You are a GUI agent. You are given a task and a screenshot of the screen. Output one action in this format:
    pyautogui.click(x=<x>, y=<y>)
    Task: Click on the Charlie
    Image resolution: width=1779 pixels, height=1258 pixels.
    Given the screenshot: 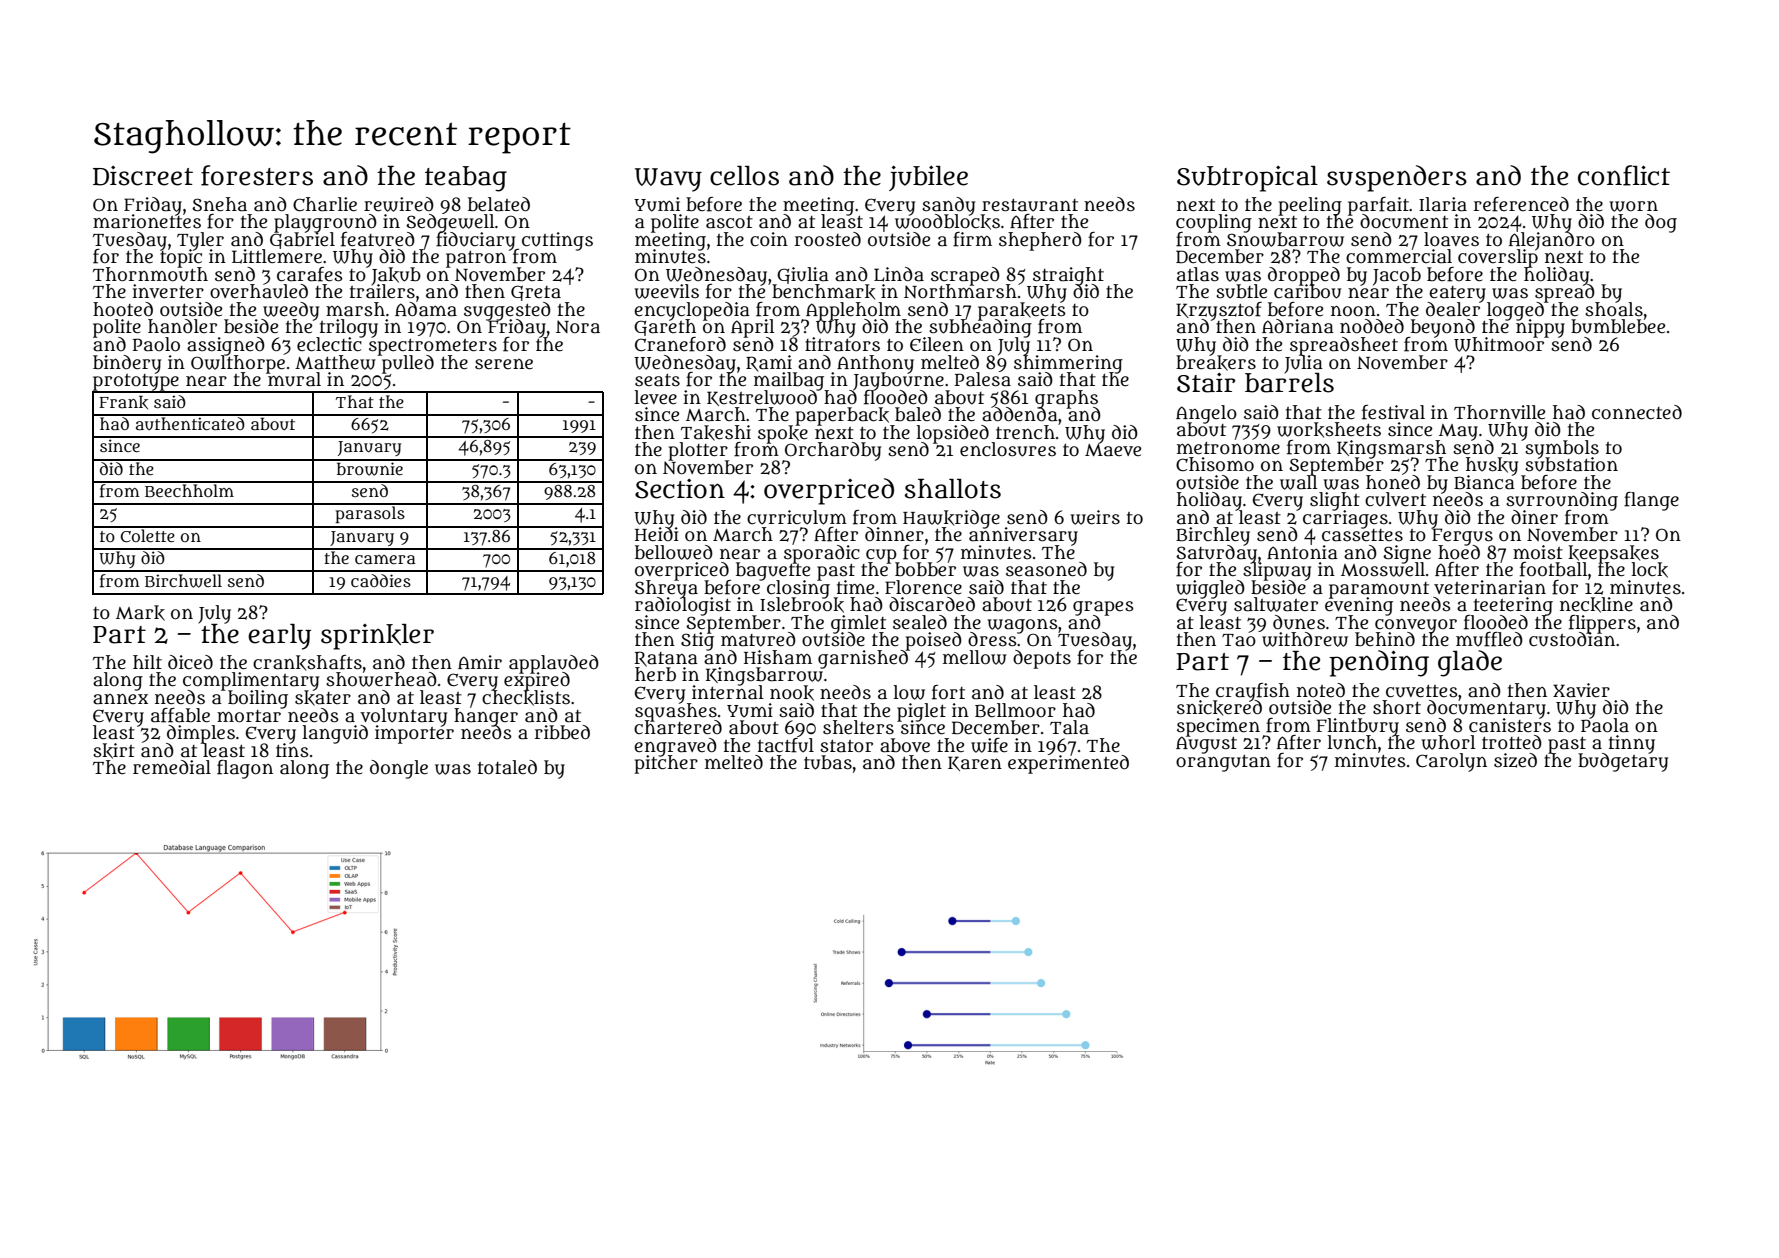 What is the action you would take?
    pyautogui.click(x=325, y=204)
